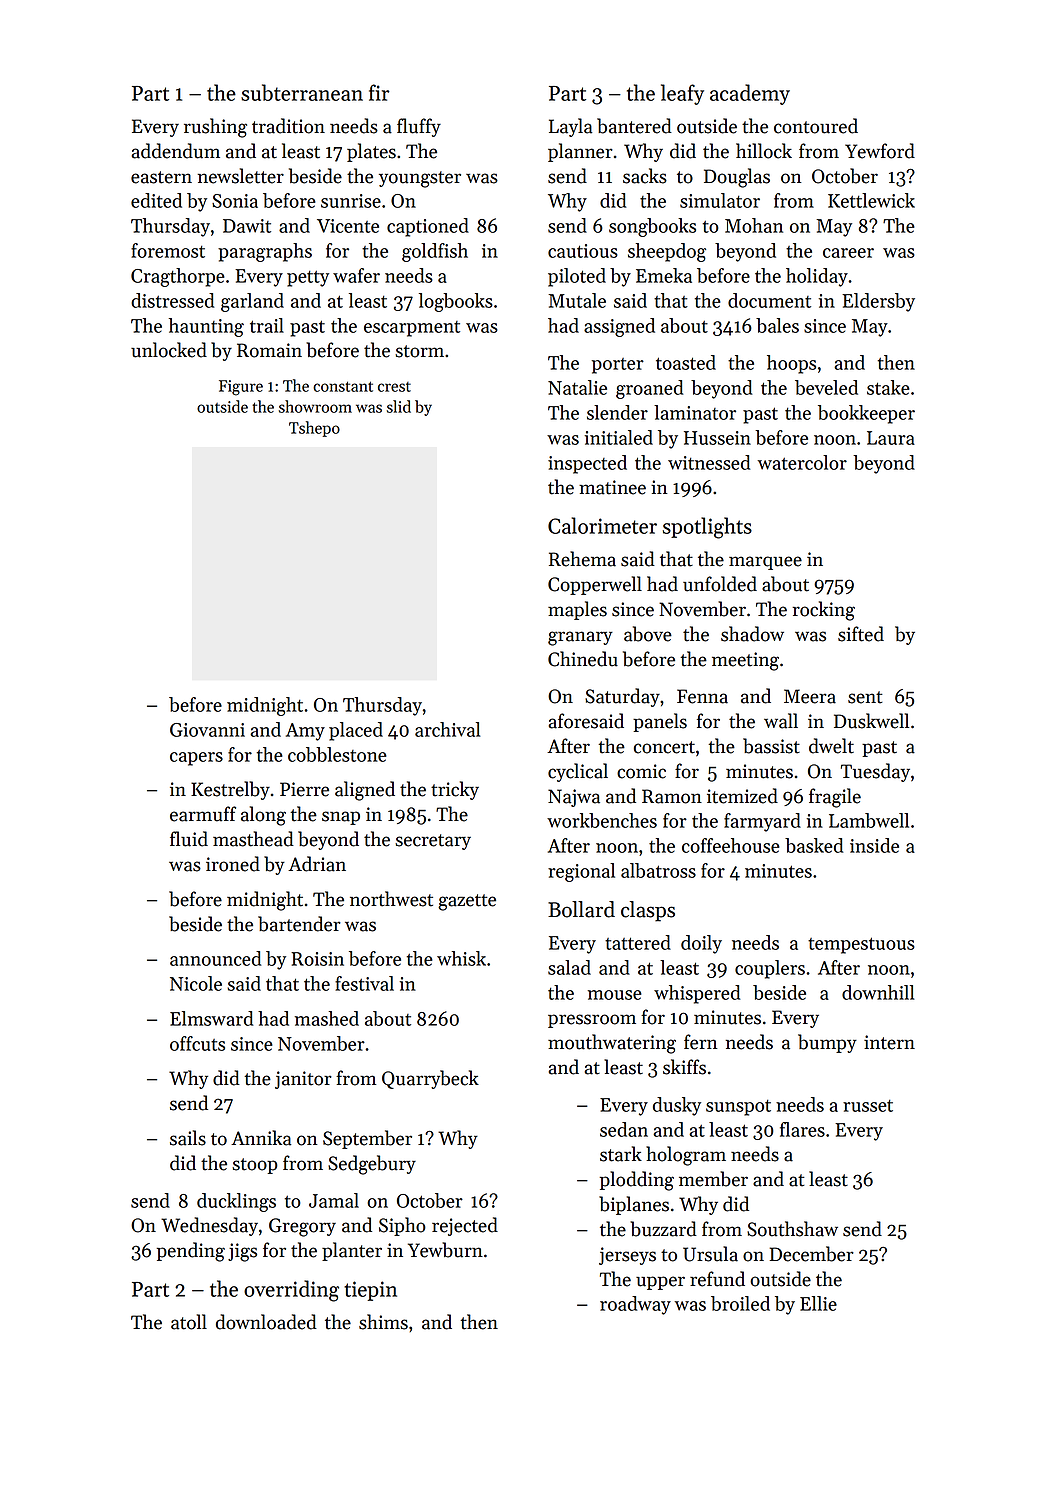 Image resolution: width=1046 pixels, height=1486 pixels. Describe the element at coordinates (814, 845) in the image. I see `basked` at that location.
